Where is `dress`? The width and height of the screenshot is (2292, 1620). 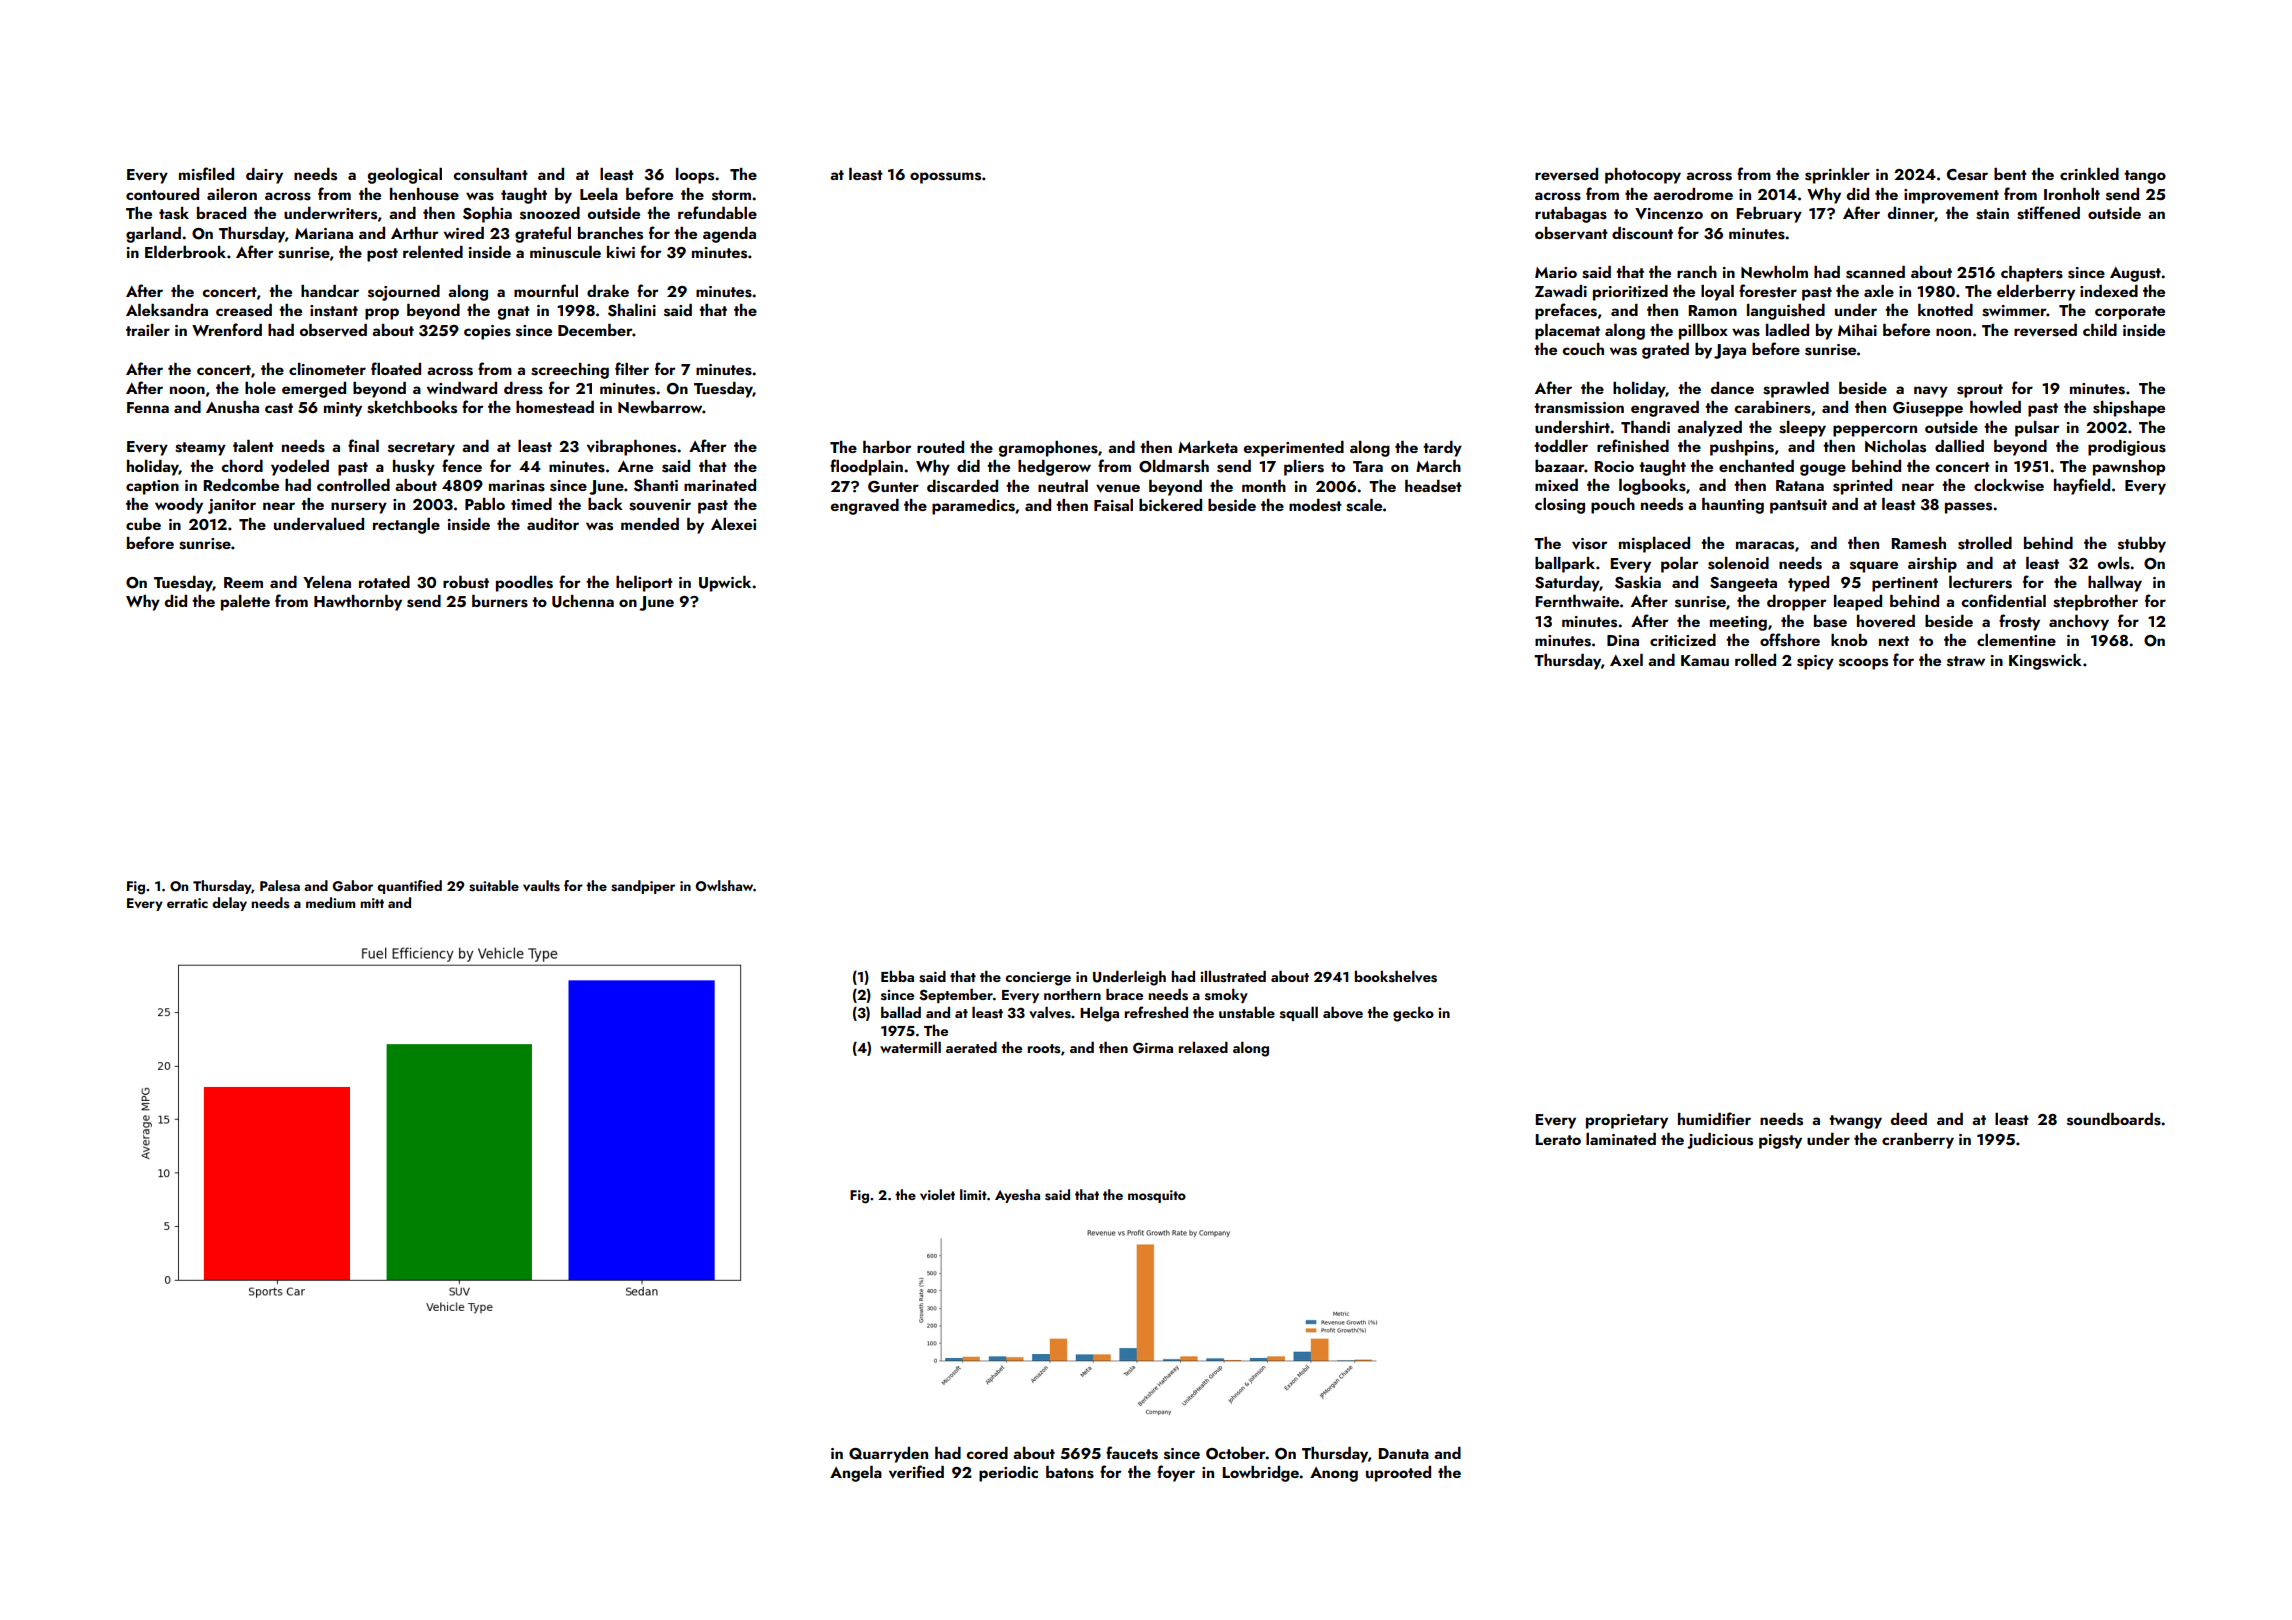 dress is located at coordinates (523, 388).
